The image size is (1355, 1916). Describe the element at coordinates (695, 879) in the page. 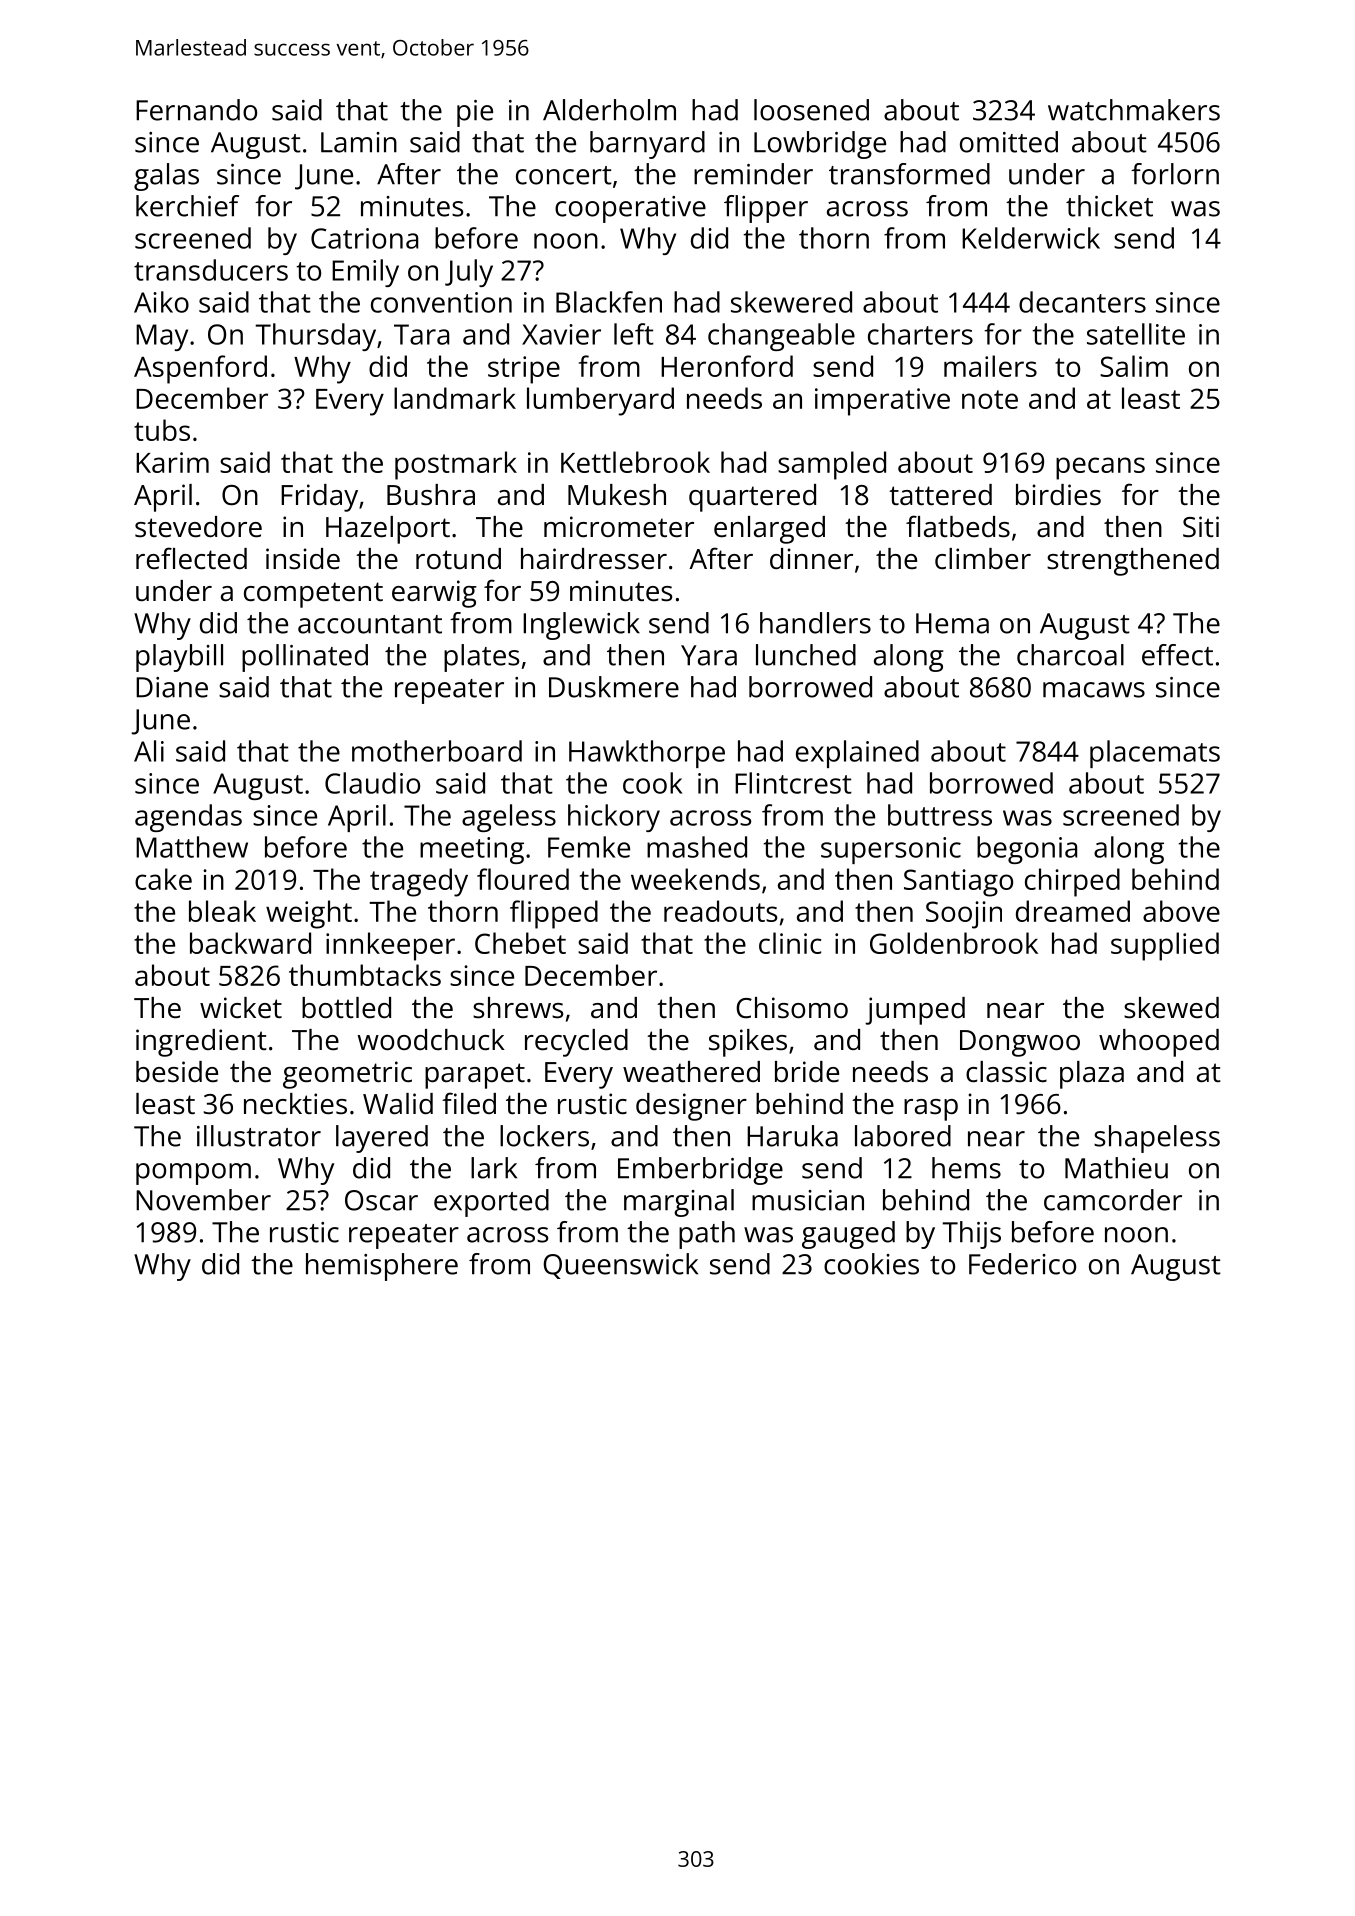

I see `weekends` at that location.
